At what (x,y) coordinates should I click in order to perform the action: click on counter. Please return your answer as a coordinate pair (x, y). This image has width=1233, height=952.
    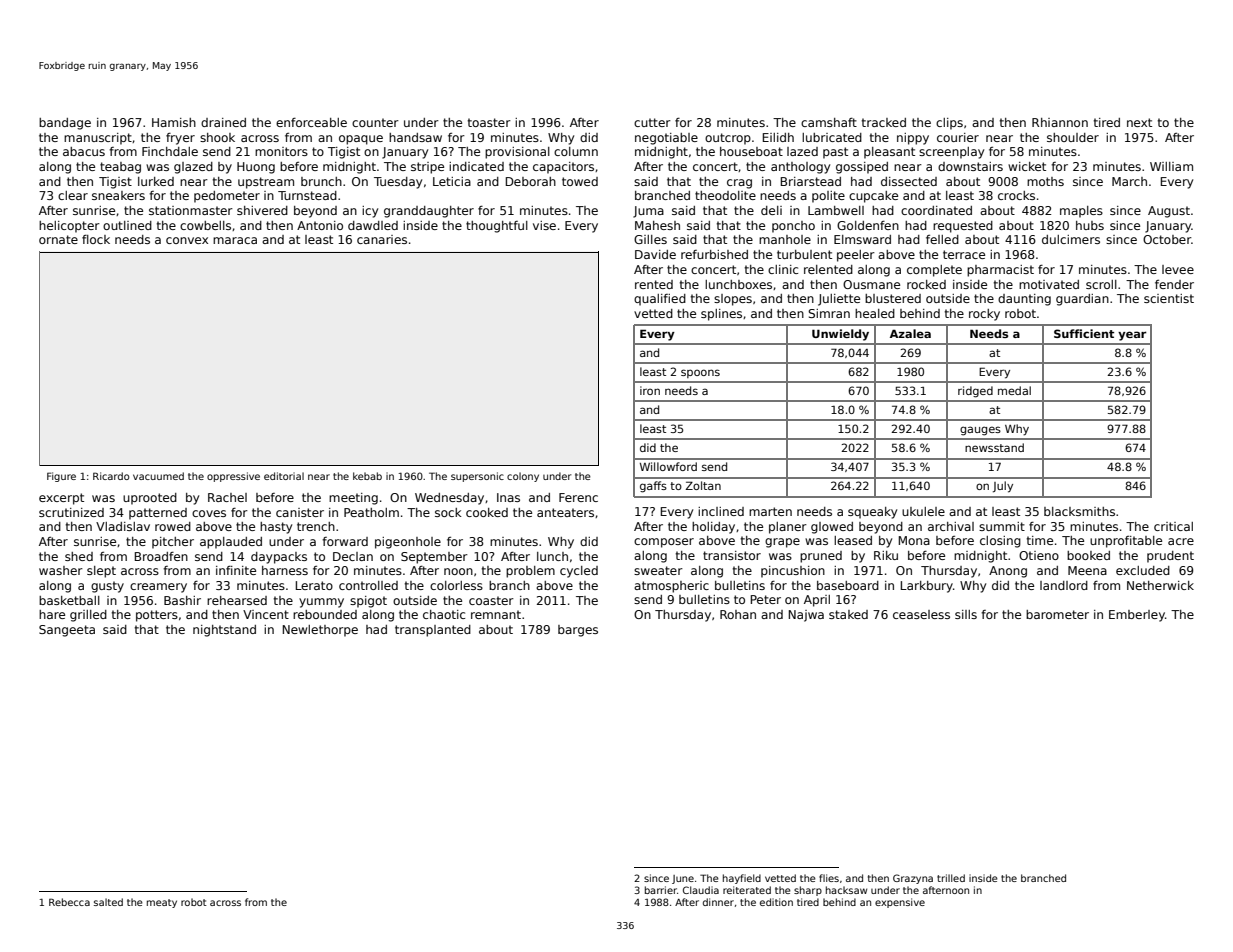
    Looking at the image, I should click on (375, 122).
